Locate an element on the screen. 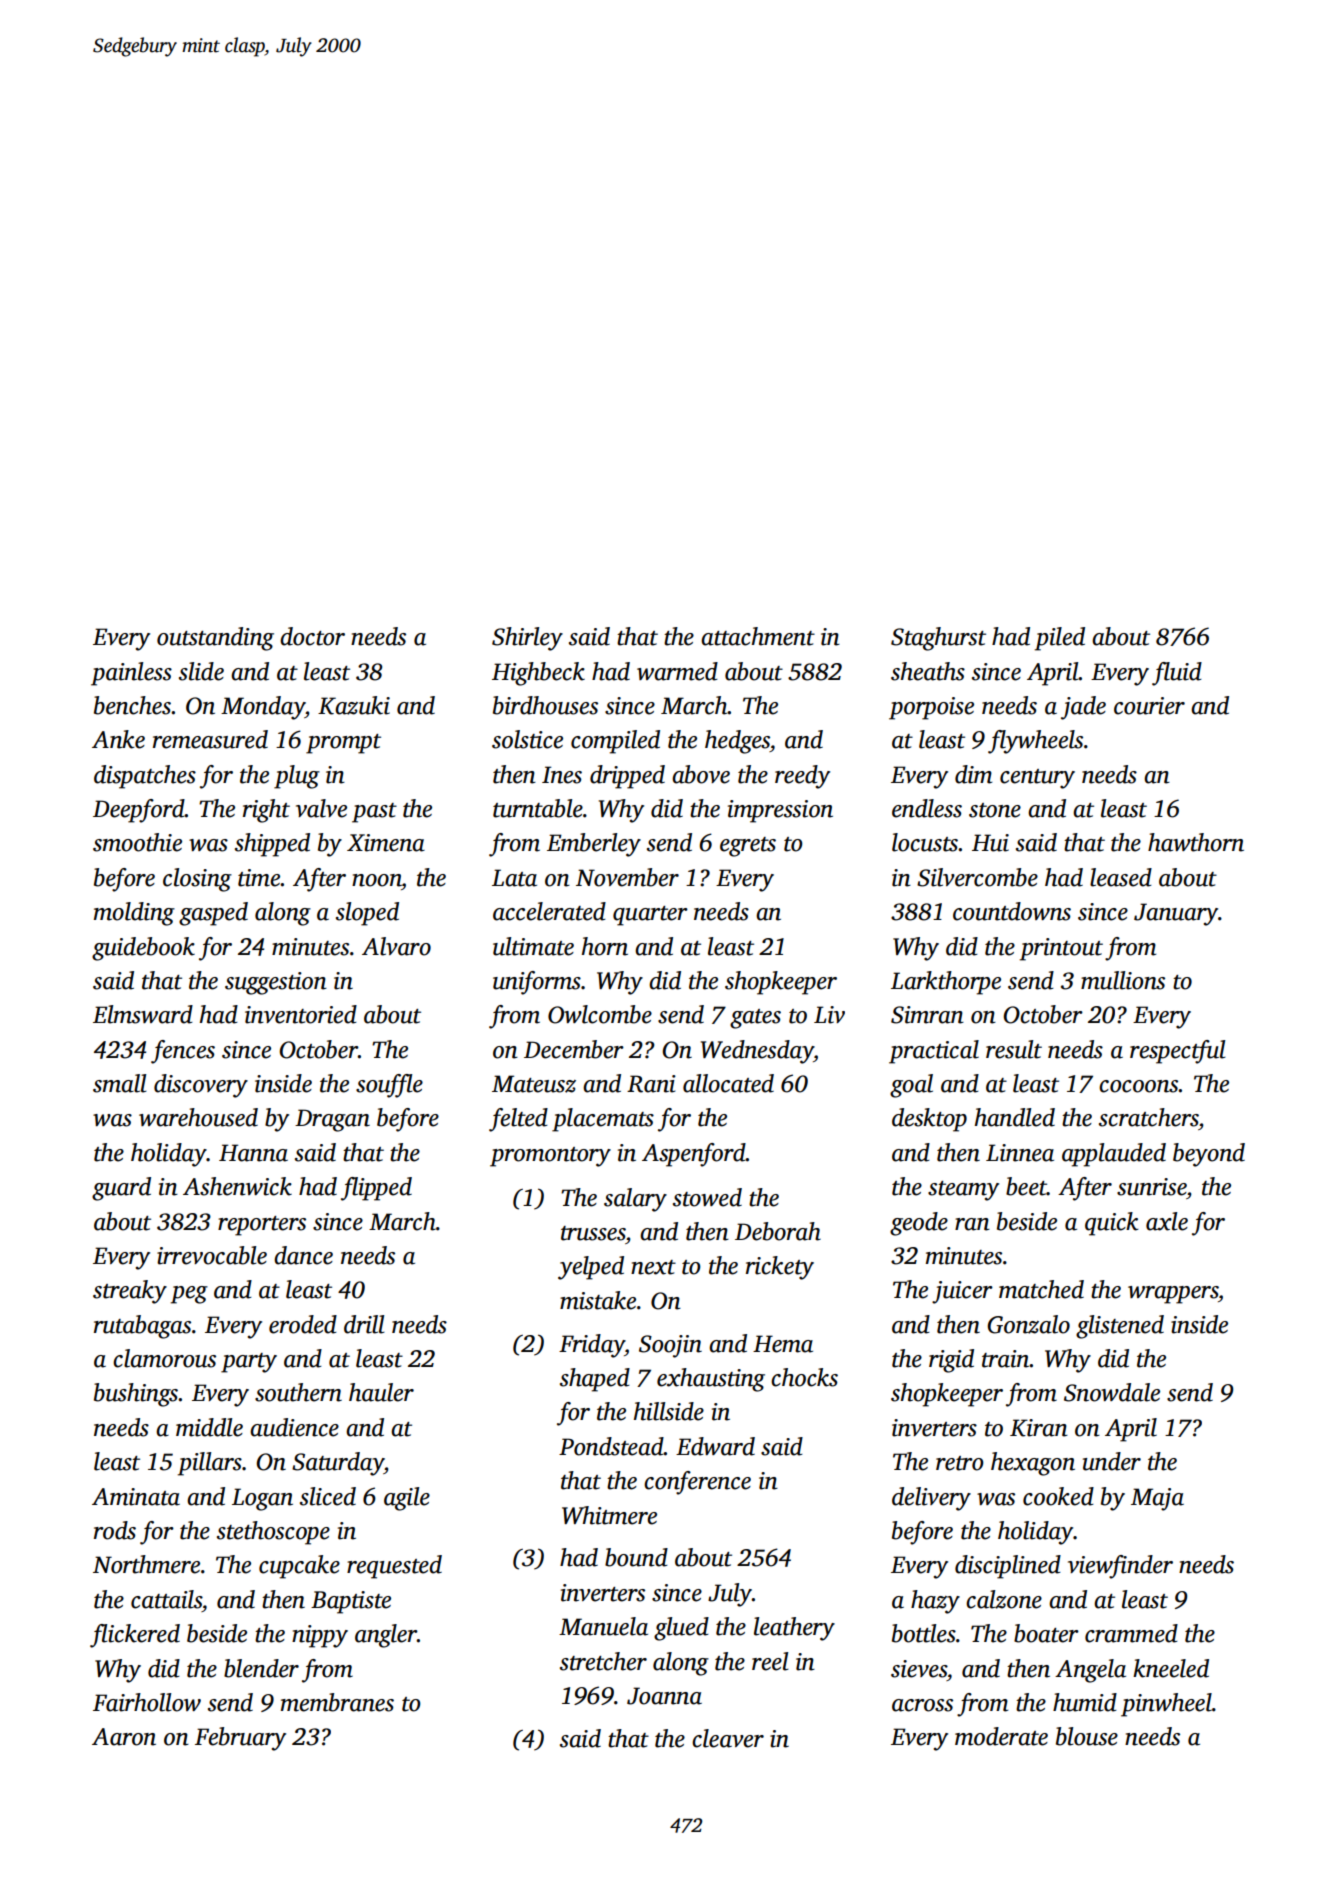 The image size is (1340, 1896). attachment is located at coordinates (758, 636).
